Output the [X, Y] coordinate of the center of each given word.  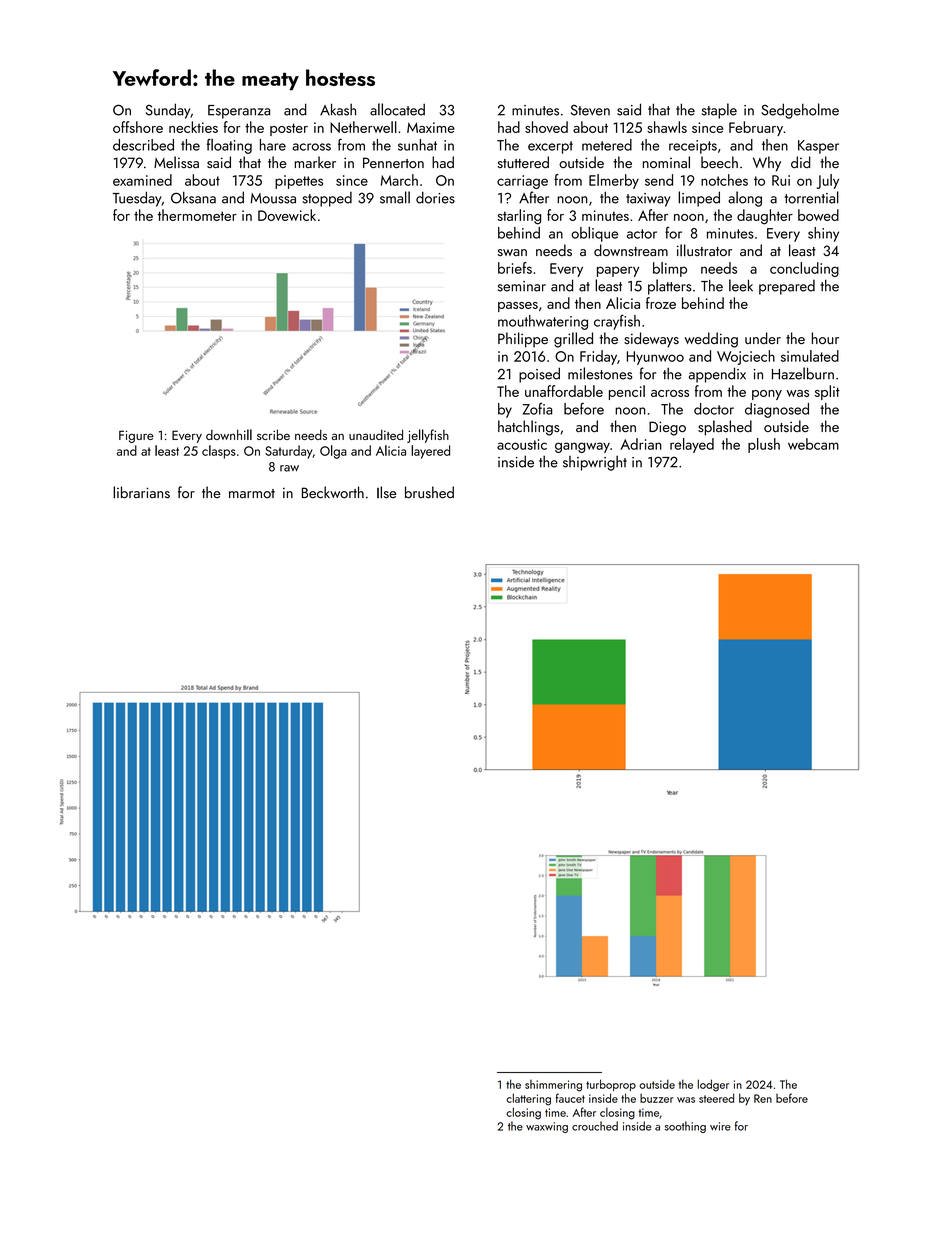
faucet [570, 1098]
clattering [528, 1099]
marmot [252, 494]
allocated [397, 109]
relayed [692, 445]
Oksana [193, 197]
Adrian [641, 444]
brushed [429, 492]
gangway [582, 447]
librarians [141, 492]
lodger [713, 1085]
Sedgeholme [800, 111]
